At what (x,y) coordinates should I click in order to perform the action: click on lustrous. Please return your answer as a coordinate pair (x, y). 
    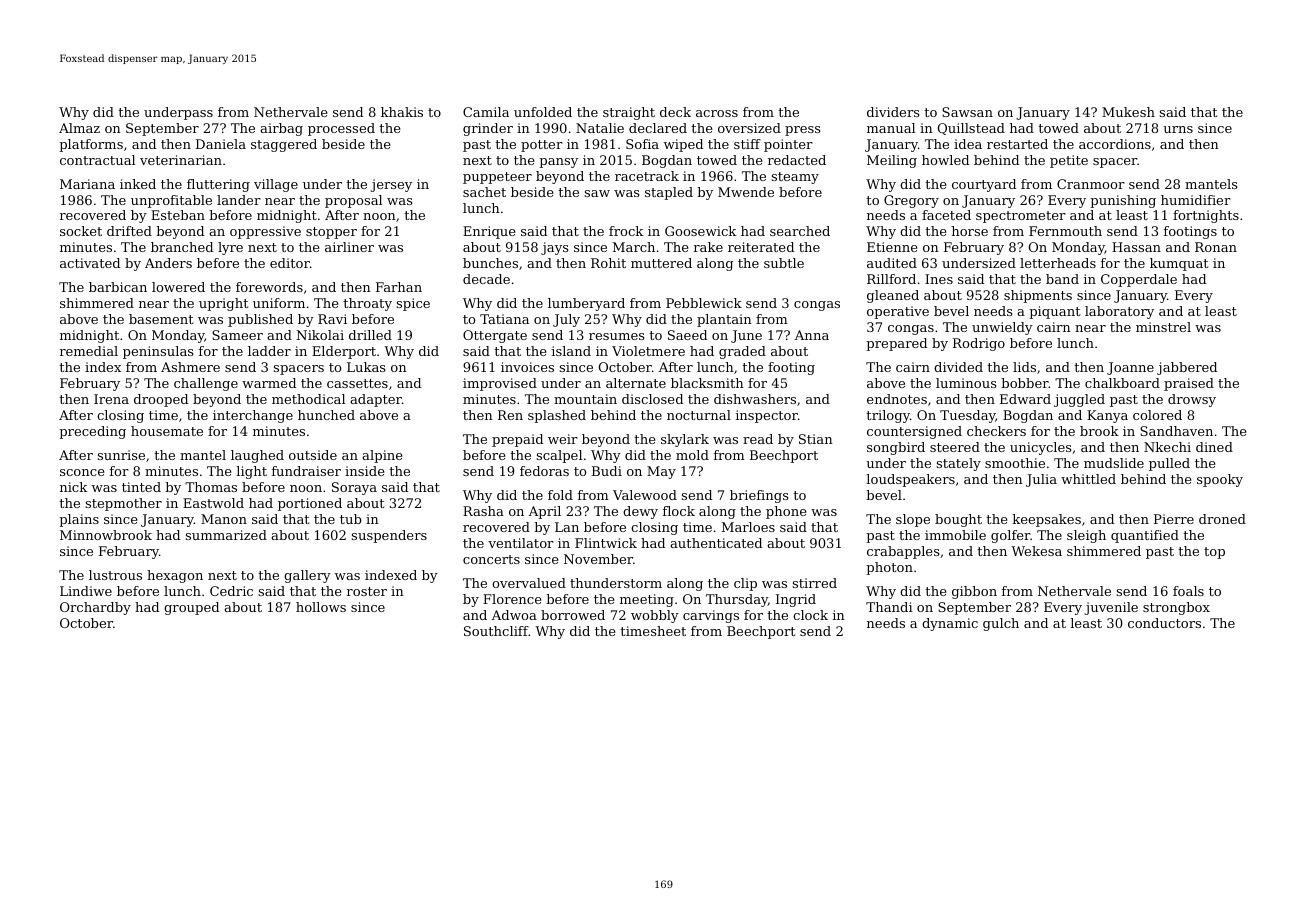
    Looking at the image, I should click on (115, 575).
